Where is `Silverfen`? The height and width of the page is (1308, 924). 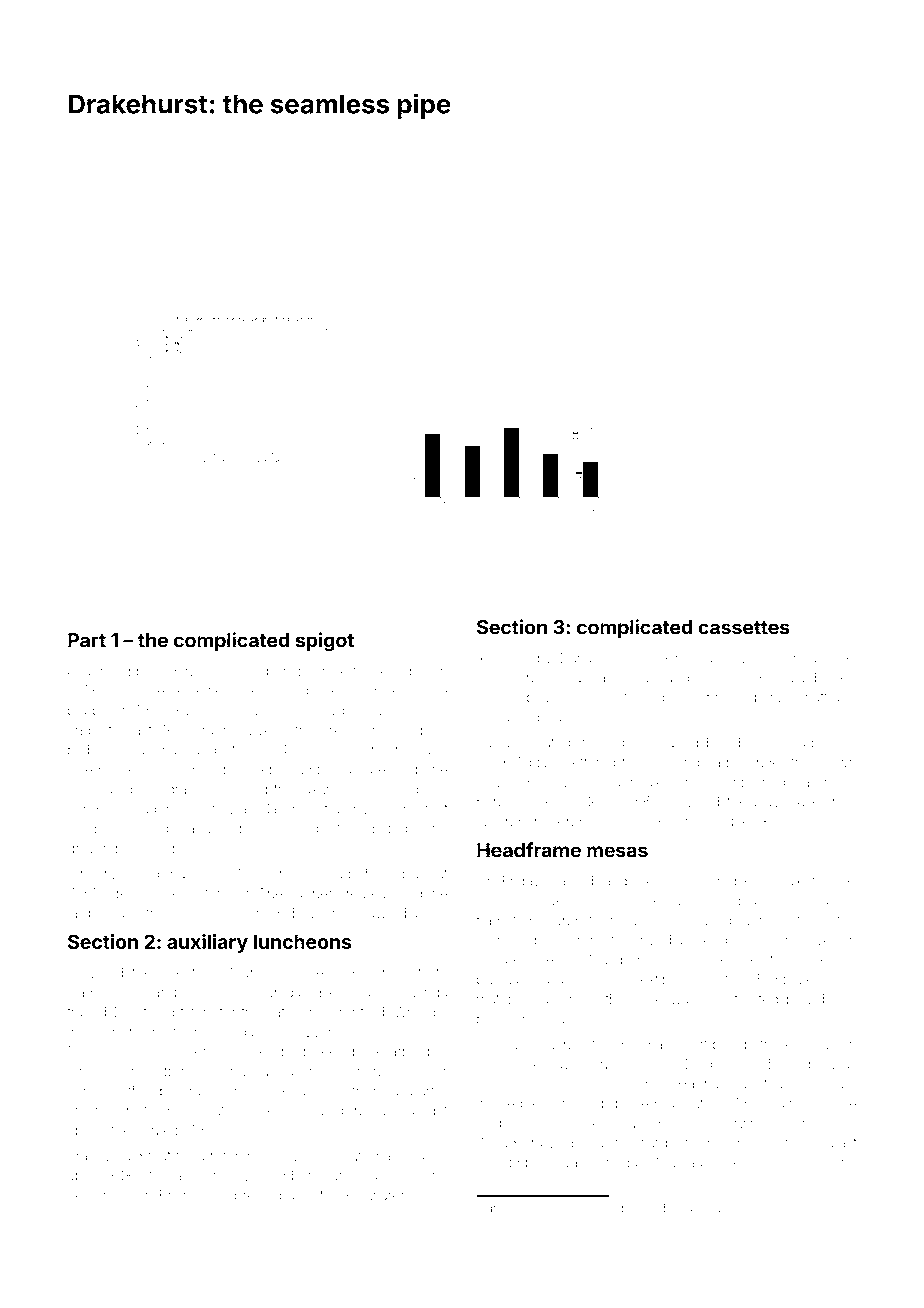
Silverfen is located at coordinates (829, 939).
